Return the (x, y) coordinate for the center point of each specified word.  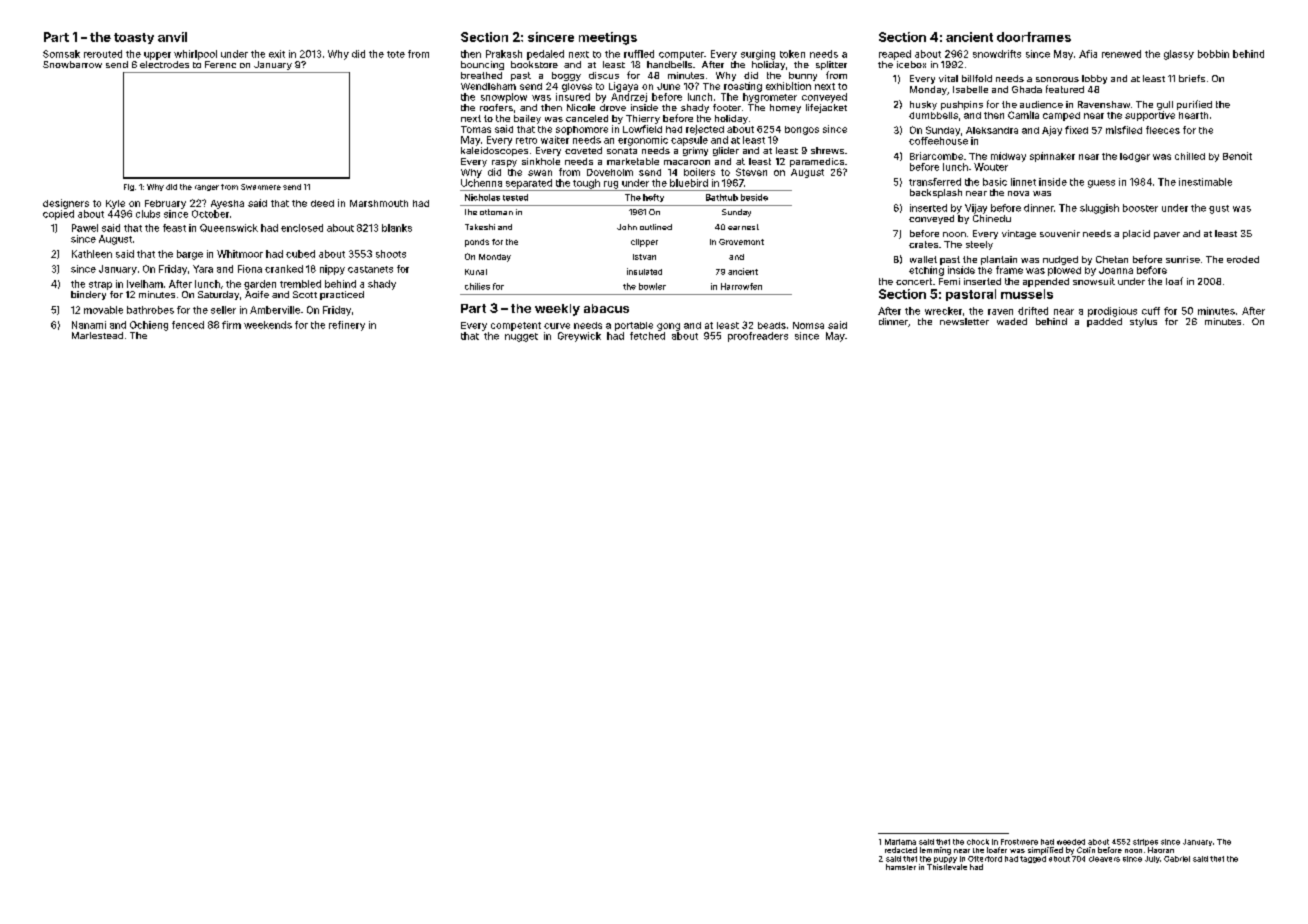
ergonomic (643, 141)
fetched (647, 336)
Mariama (900, 842)
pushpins (962, 105)
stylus (1143, 322)
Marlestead (97, 335)
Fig (129, 187)
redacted (901, 850)
